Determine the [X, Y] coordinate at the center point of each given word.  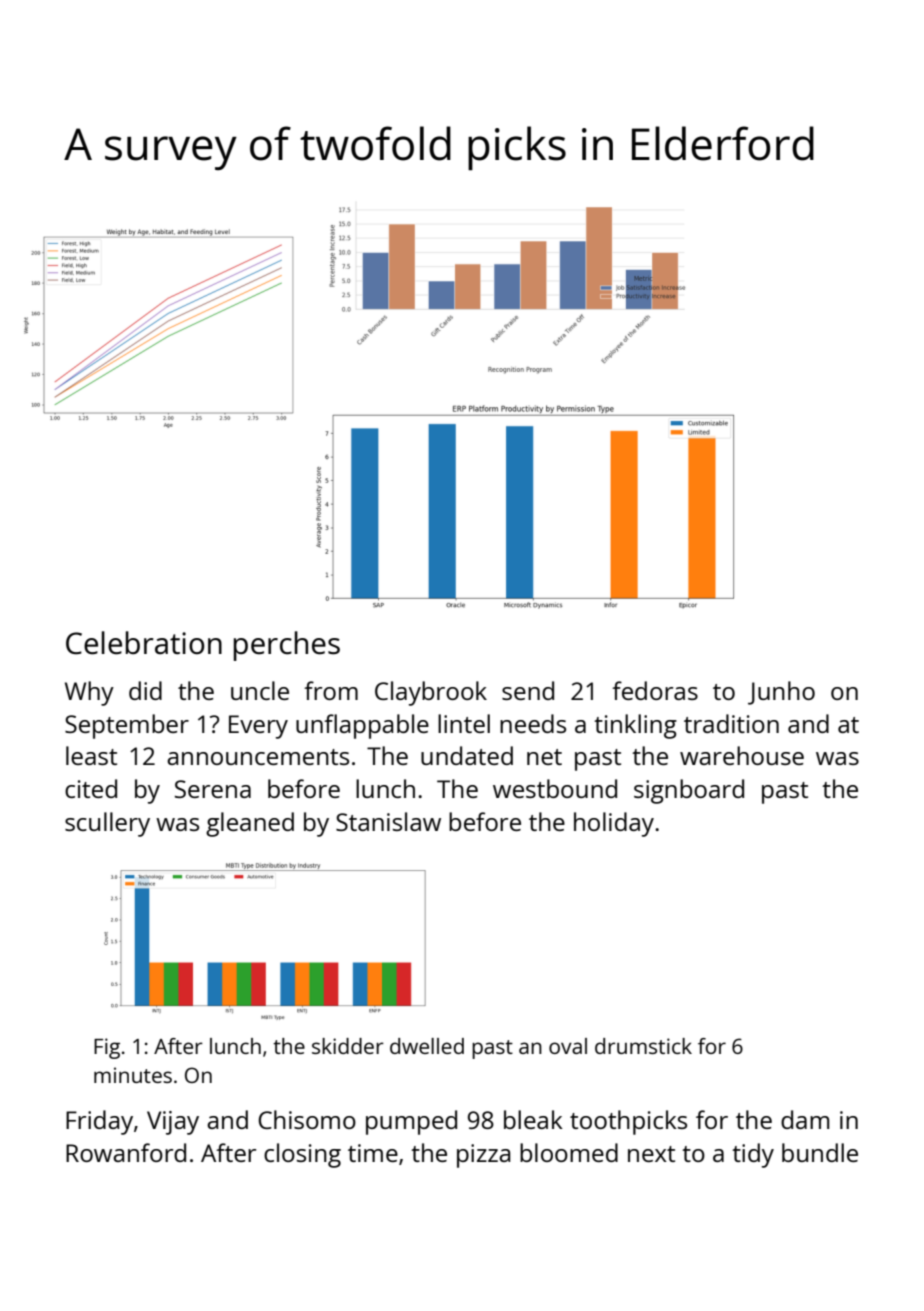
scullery [107, 824]
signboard [689, 791]
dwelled [427, 1046]
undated [467, 755]
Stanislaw [388, 821]
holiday [614, 824]
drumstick [643, 1046]
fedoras [655, 690]
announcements [258, 757]
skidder [348, 1046]
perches [287, 646]
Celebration [144, 643]
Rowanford [126, 1152]
